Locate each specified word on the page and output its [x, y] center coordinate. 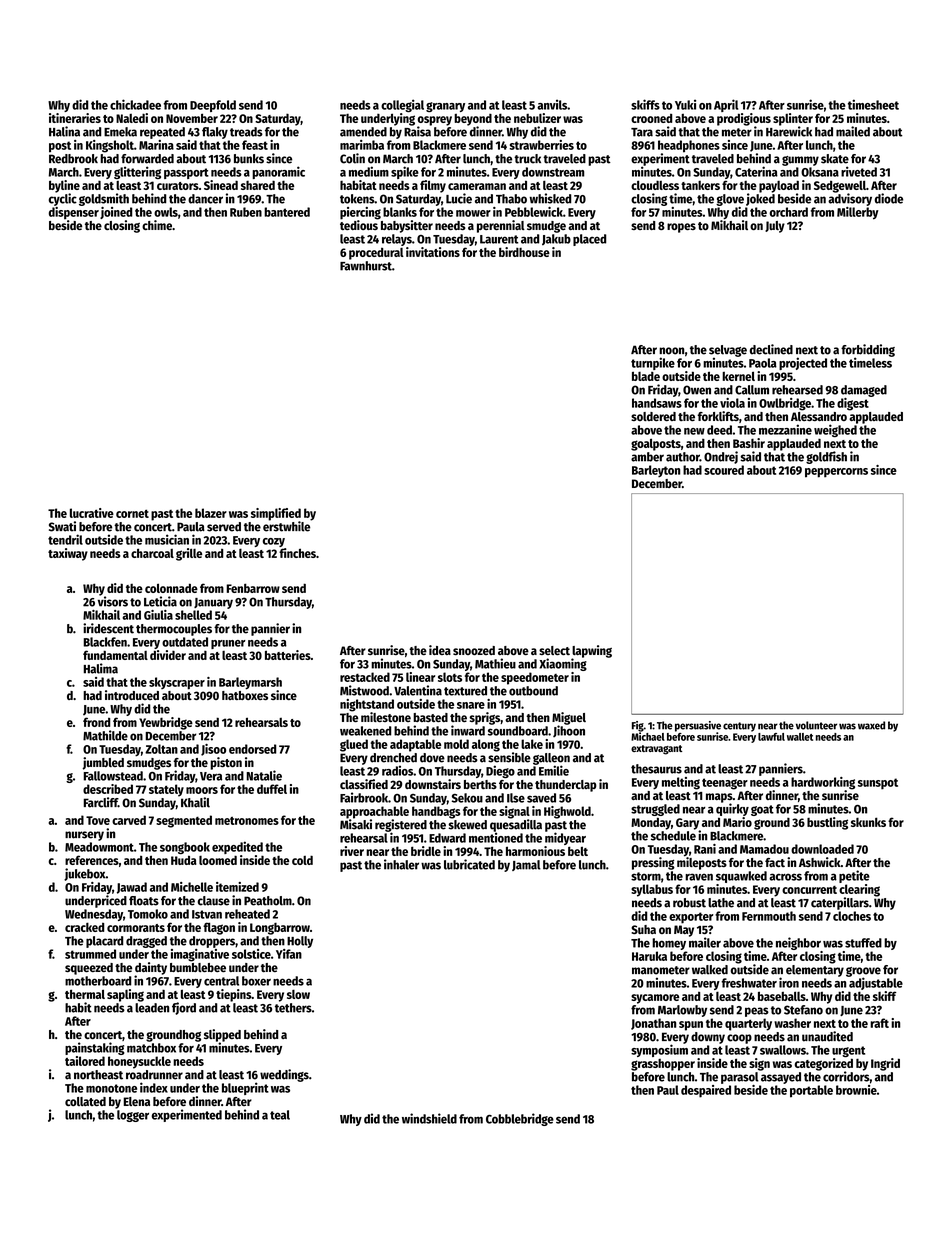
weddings [284, 1075]
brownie [856, 1090]
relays [397, 240]
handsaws [657, 403]
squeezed [89, 969]
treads [246, 132]
